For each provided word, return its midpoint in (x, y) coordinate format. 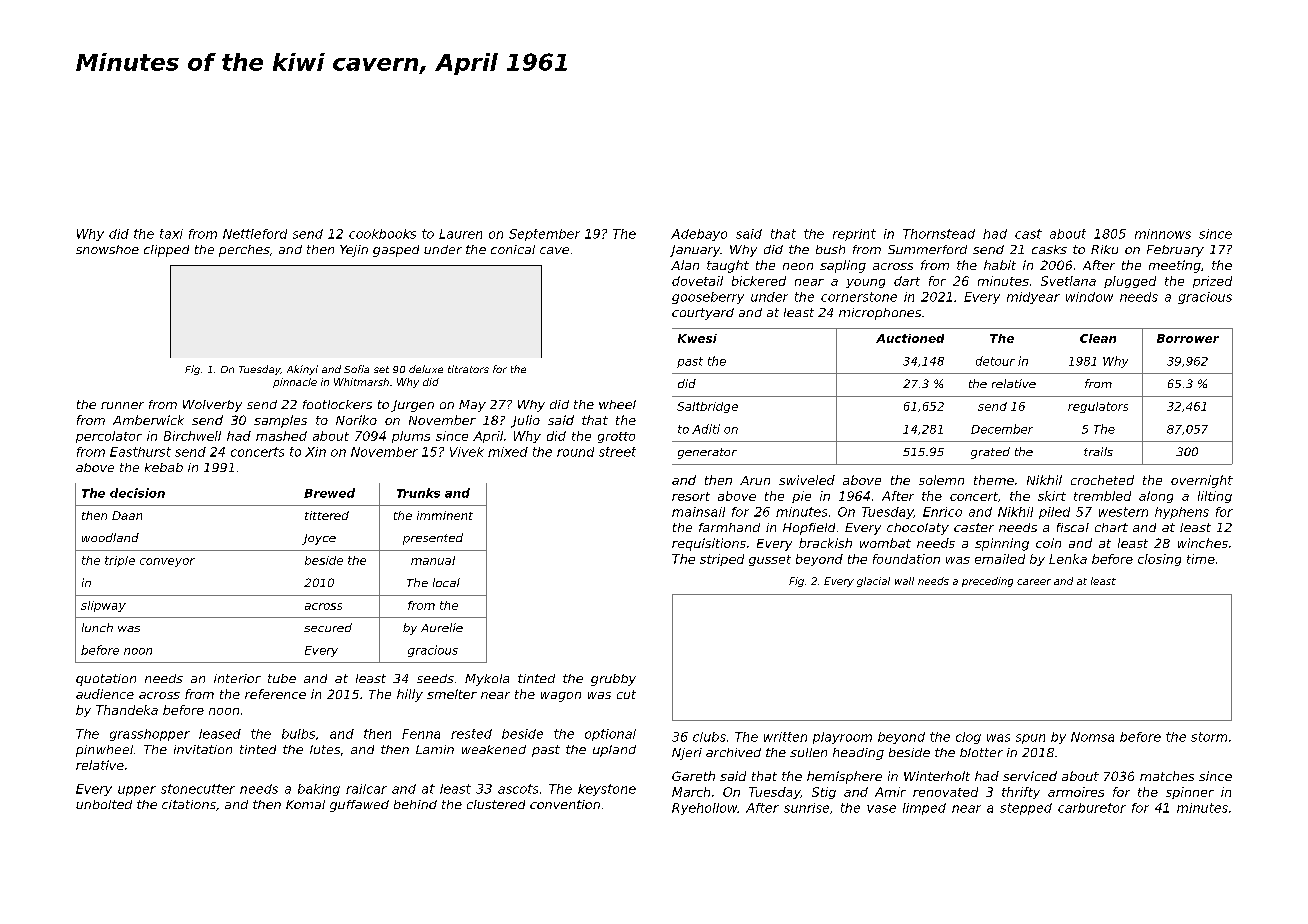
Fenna (421, 734)
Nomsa (1092, 737)
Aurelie (442, 627)
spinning (1002, 544)
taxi (171, 234)
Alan (685, 265)
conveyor (167, 562)
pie (801, 497)
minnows (1163, 234)
